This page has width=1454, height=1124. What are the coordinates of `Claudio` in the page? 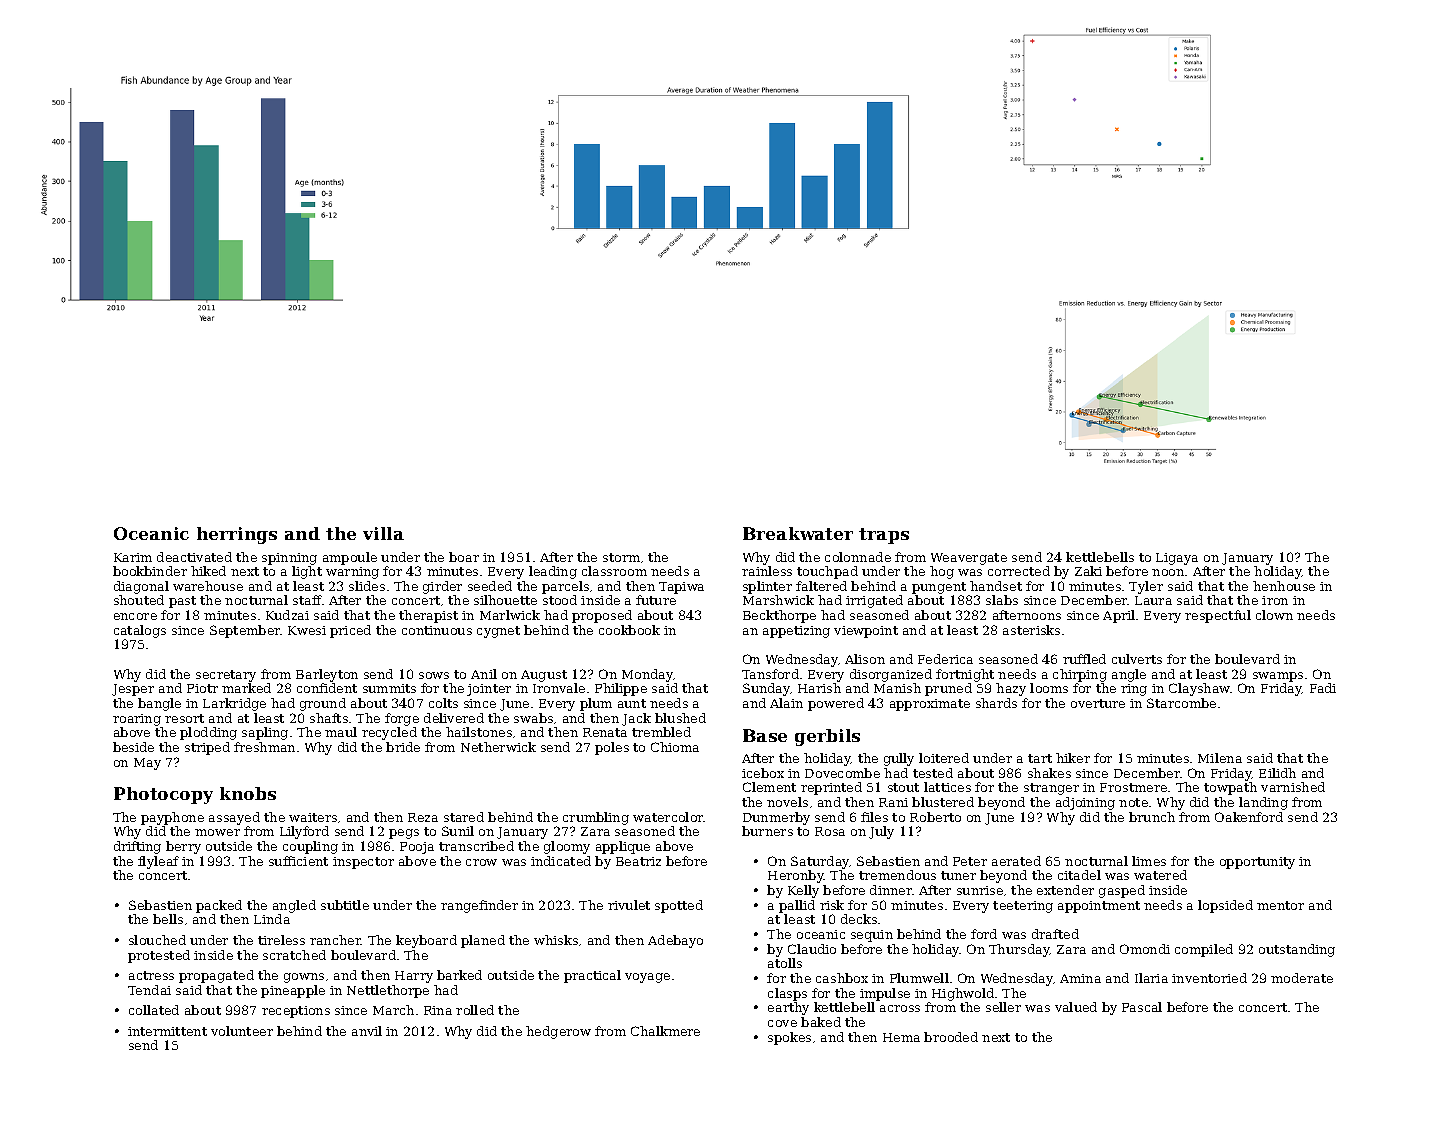 It's located at (812, 949).
